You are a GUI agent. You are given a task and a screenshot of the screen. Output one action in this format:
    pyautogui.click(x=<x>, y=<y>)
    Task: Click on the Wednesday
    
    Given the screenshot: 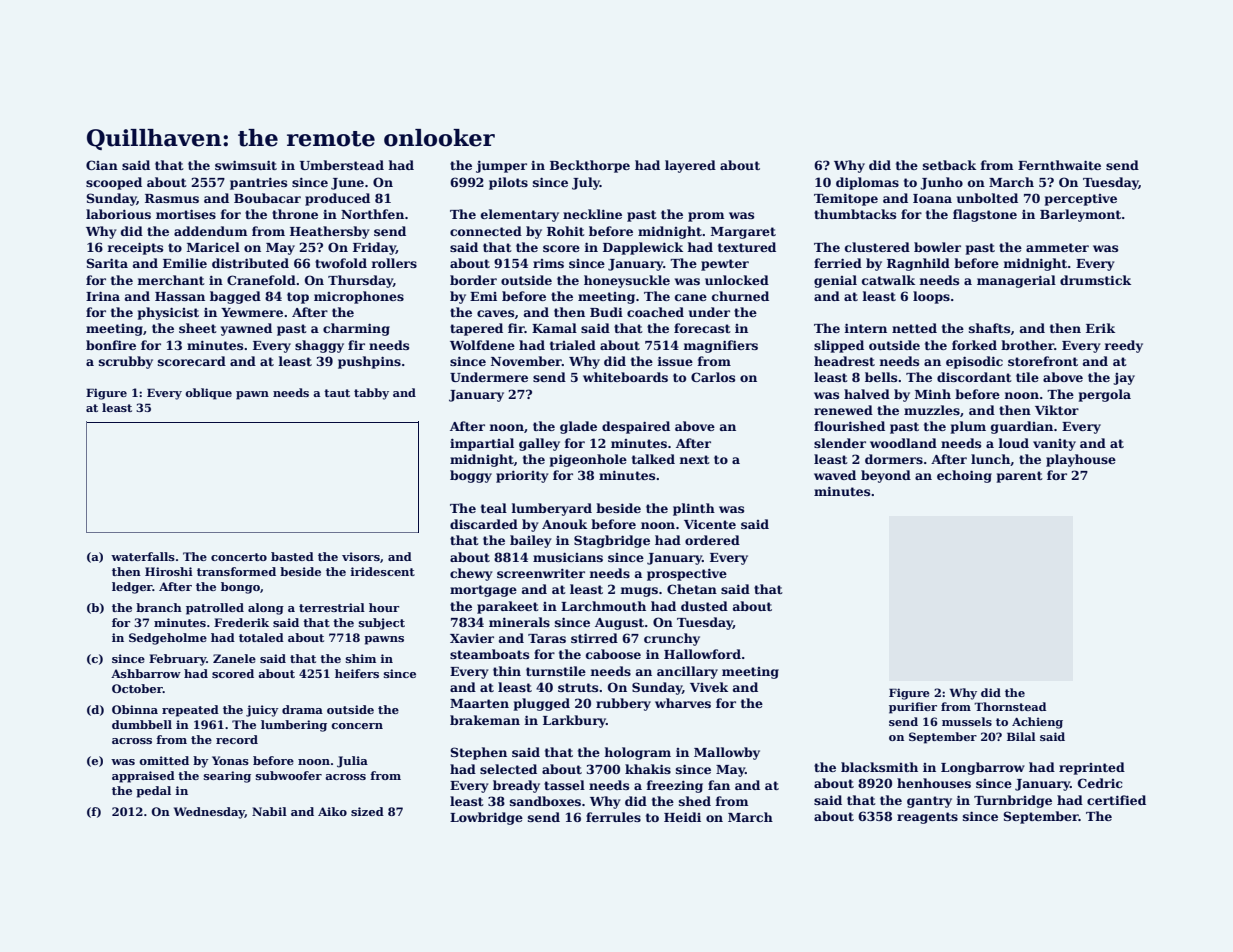 What is the action you would take?
    pyautogui.click(x=209, y=813)
